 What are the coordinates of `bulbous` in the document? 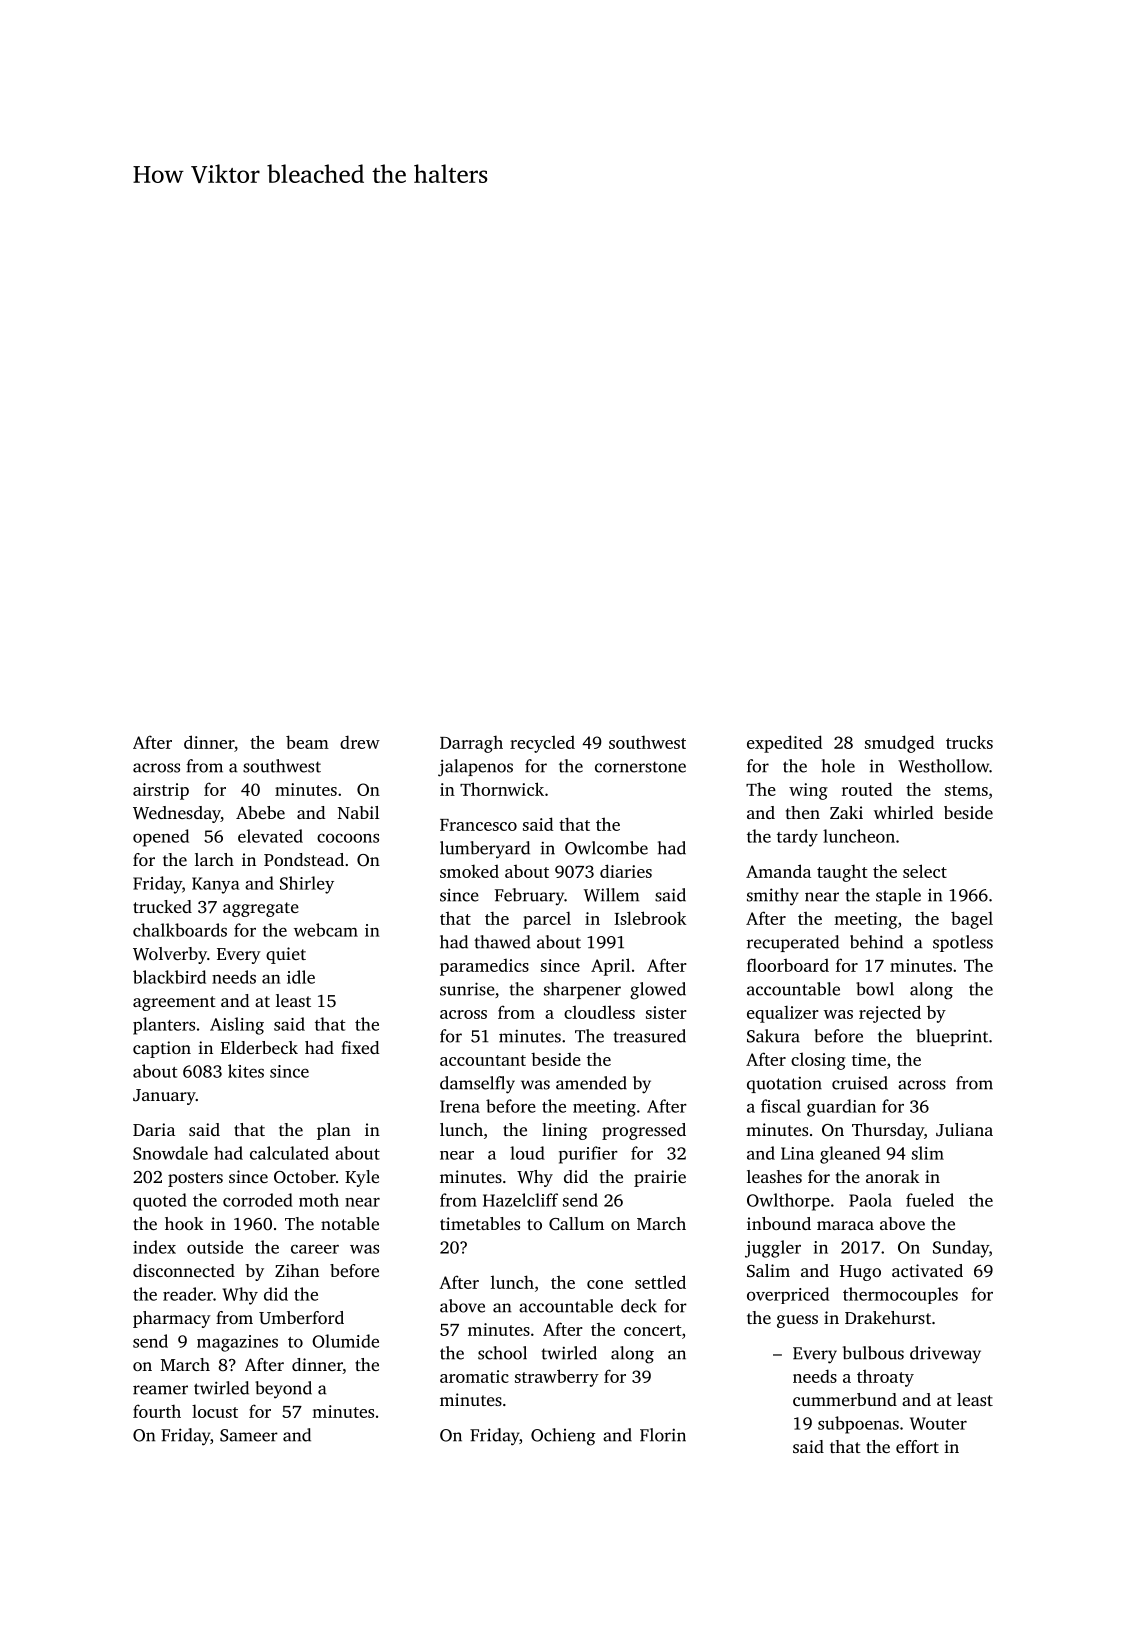 It's located at (873, 1353).
